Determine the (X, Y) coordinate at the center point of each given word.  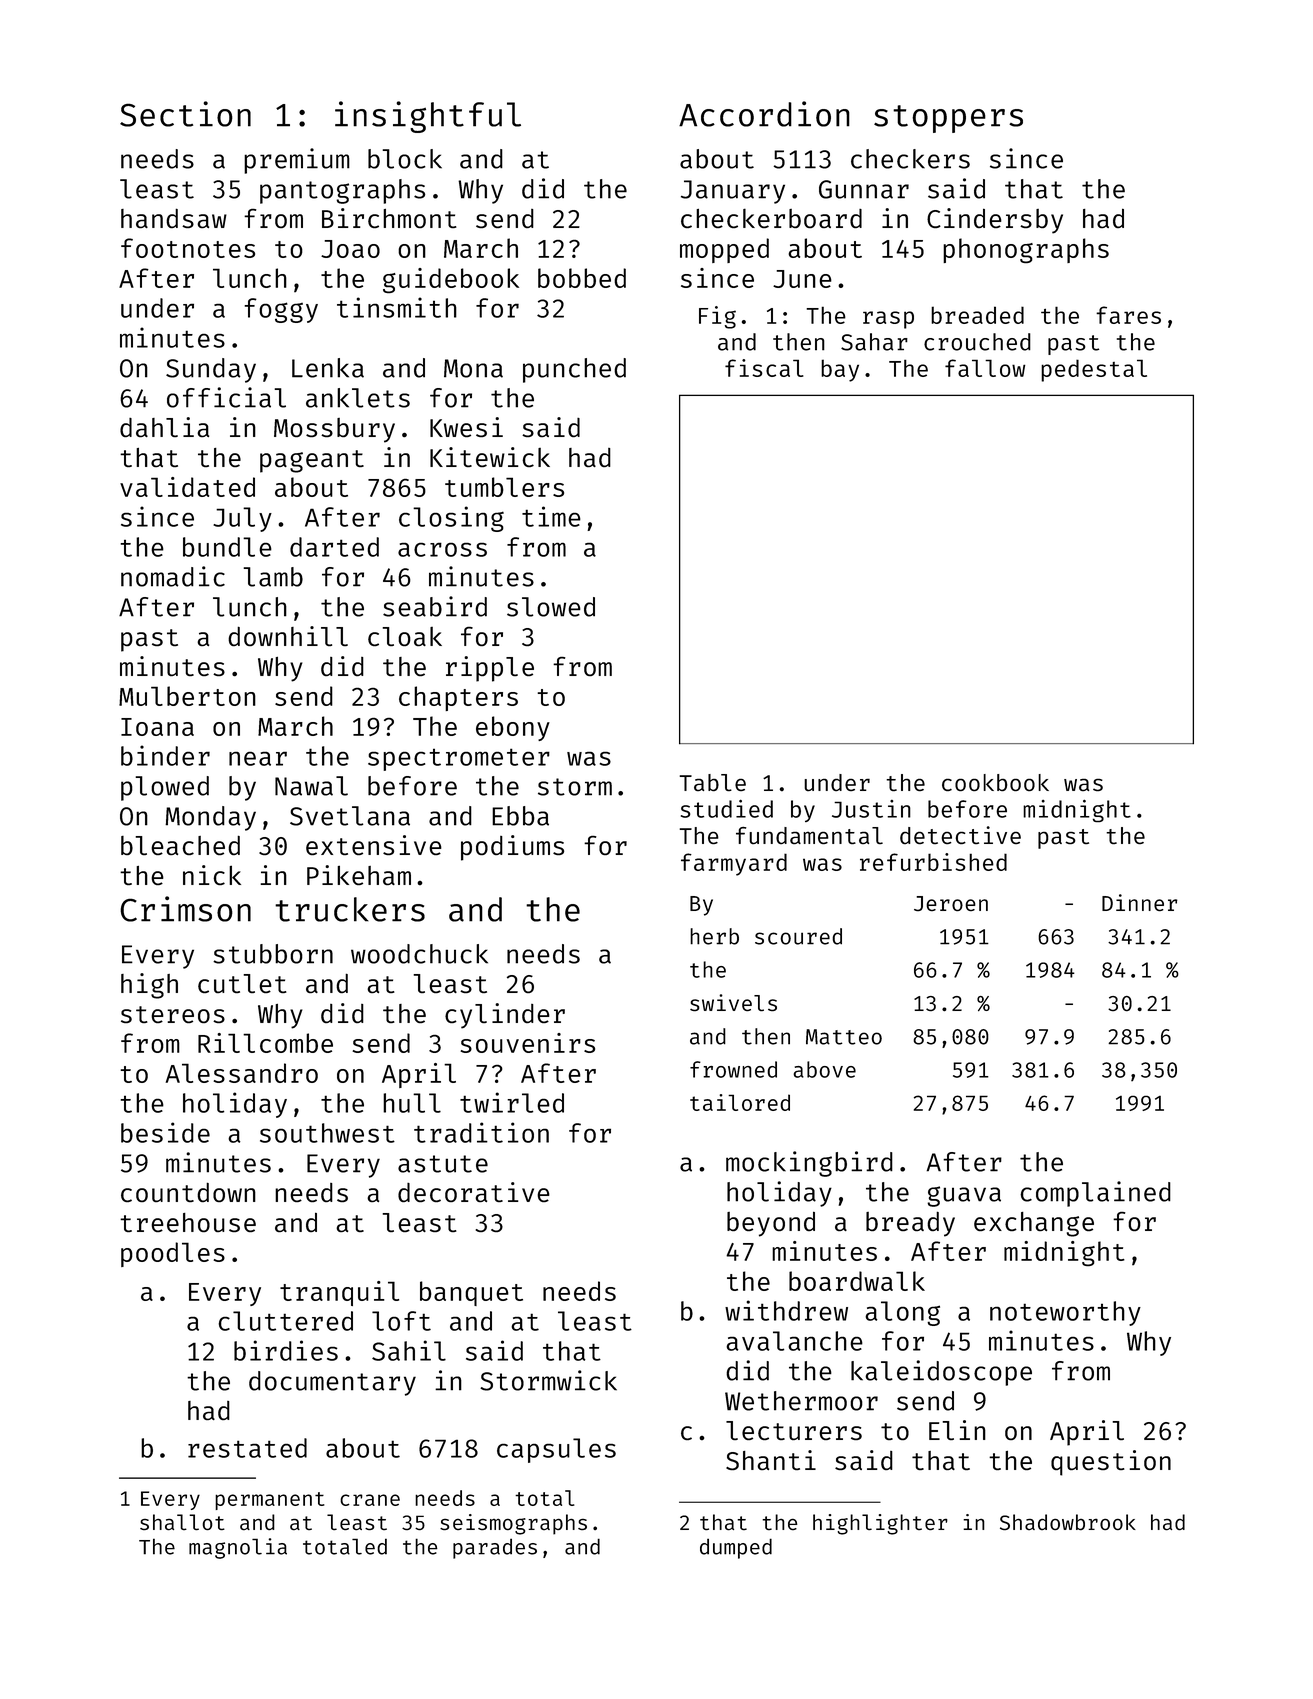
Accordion (764, 114)
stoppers (948, 119)
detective (960, 835)
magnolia (238, 1548)
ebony (513, 728)
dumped (736, 1548)
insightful (428, 117)
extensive (374, 845)
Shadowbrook (1068, 1522)
